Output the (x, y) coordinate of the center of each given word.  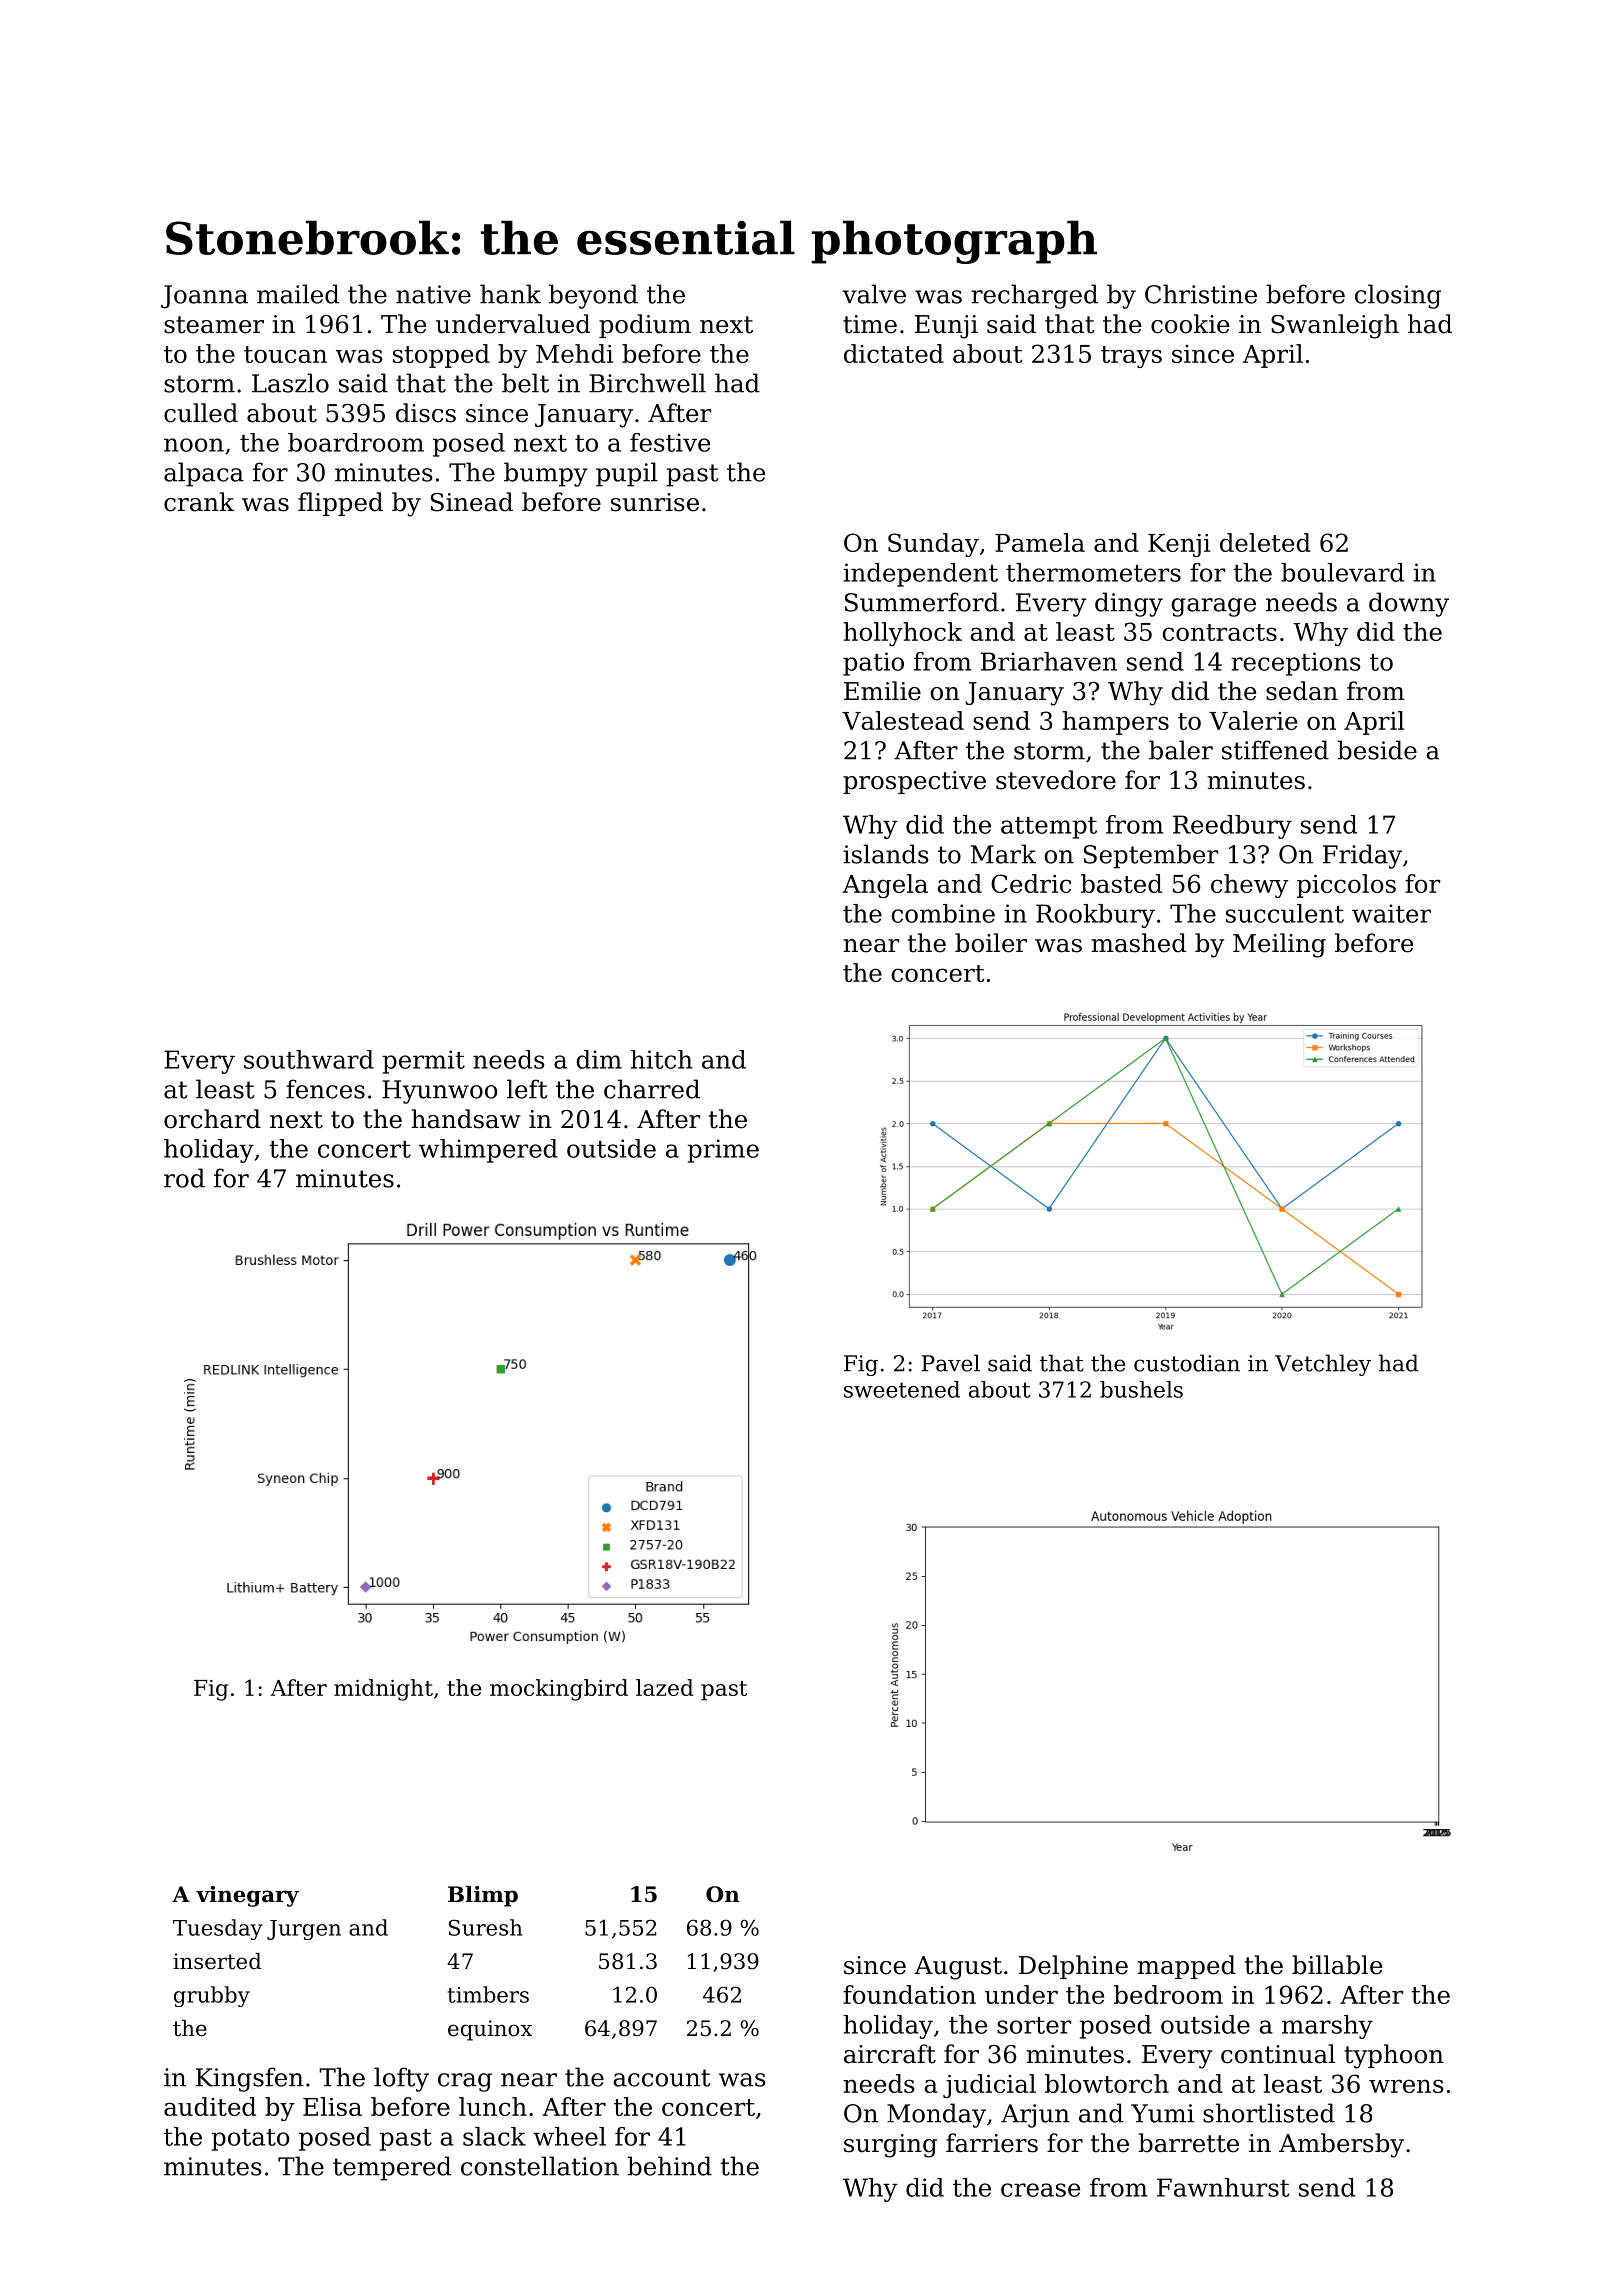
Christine (1201, 294)
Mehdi (574, 353)
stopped (441, 356)
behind (669, 2166)
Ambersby (1341, 2145)
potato (250, 2140)
